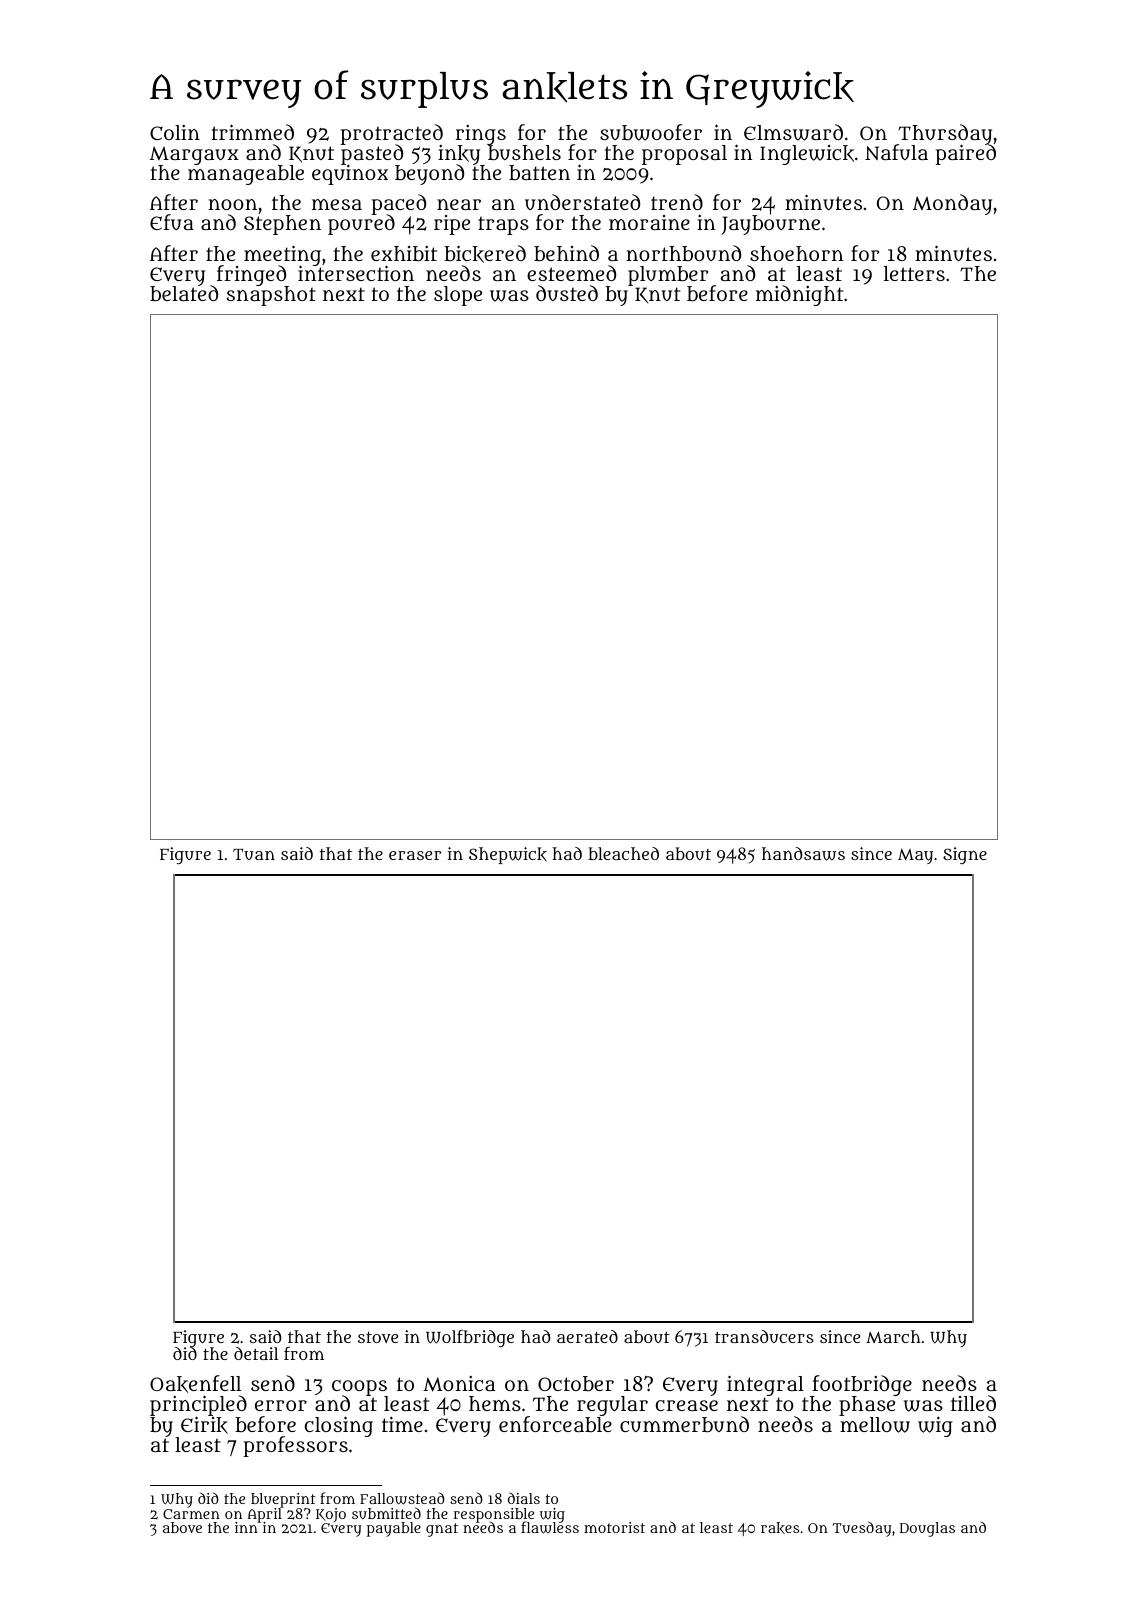 This image has width=1147, height=1622. What do you see at coordinates (198, 1406) in the image?
I see `principled` at bounding box center [198, 1406].
